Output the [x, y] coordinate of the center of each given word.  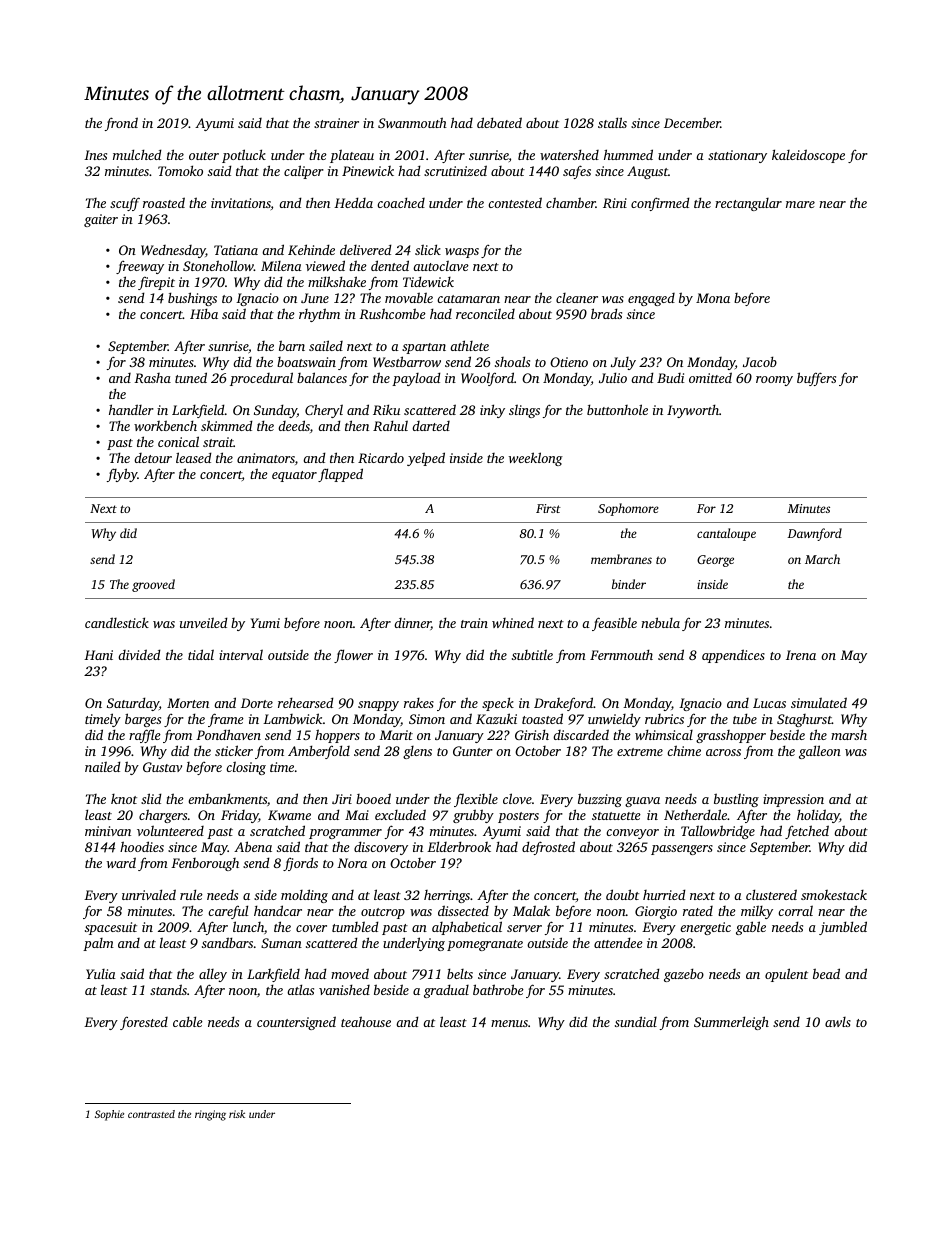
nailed [103, 766]
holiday [818, 816]
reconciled [485, 313]
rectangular [748, 204]
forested [144, 1023]
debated [499, 122]
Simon [427, 719]
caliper [304, 172]
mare [800, 204]
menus [509, 1023]
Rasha [152, 378]
